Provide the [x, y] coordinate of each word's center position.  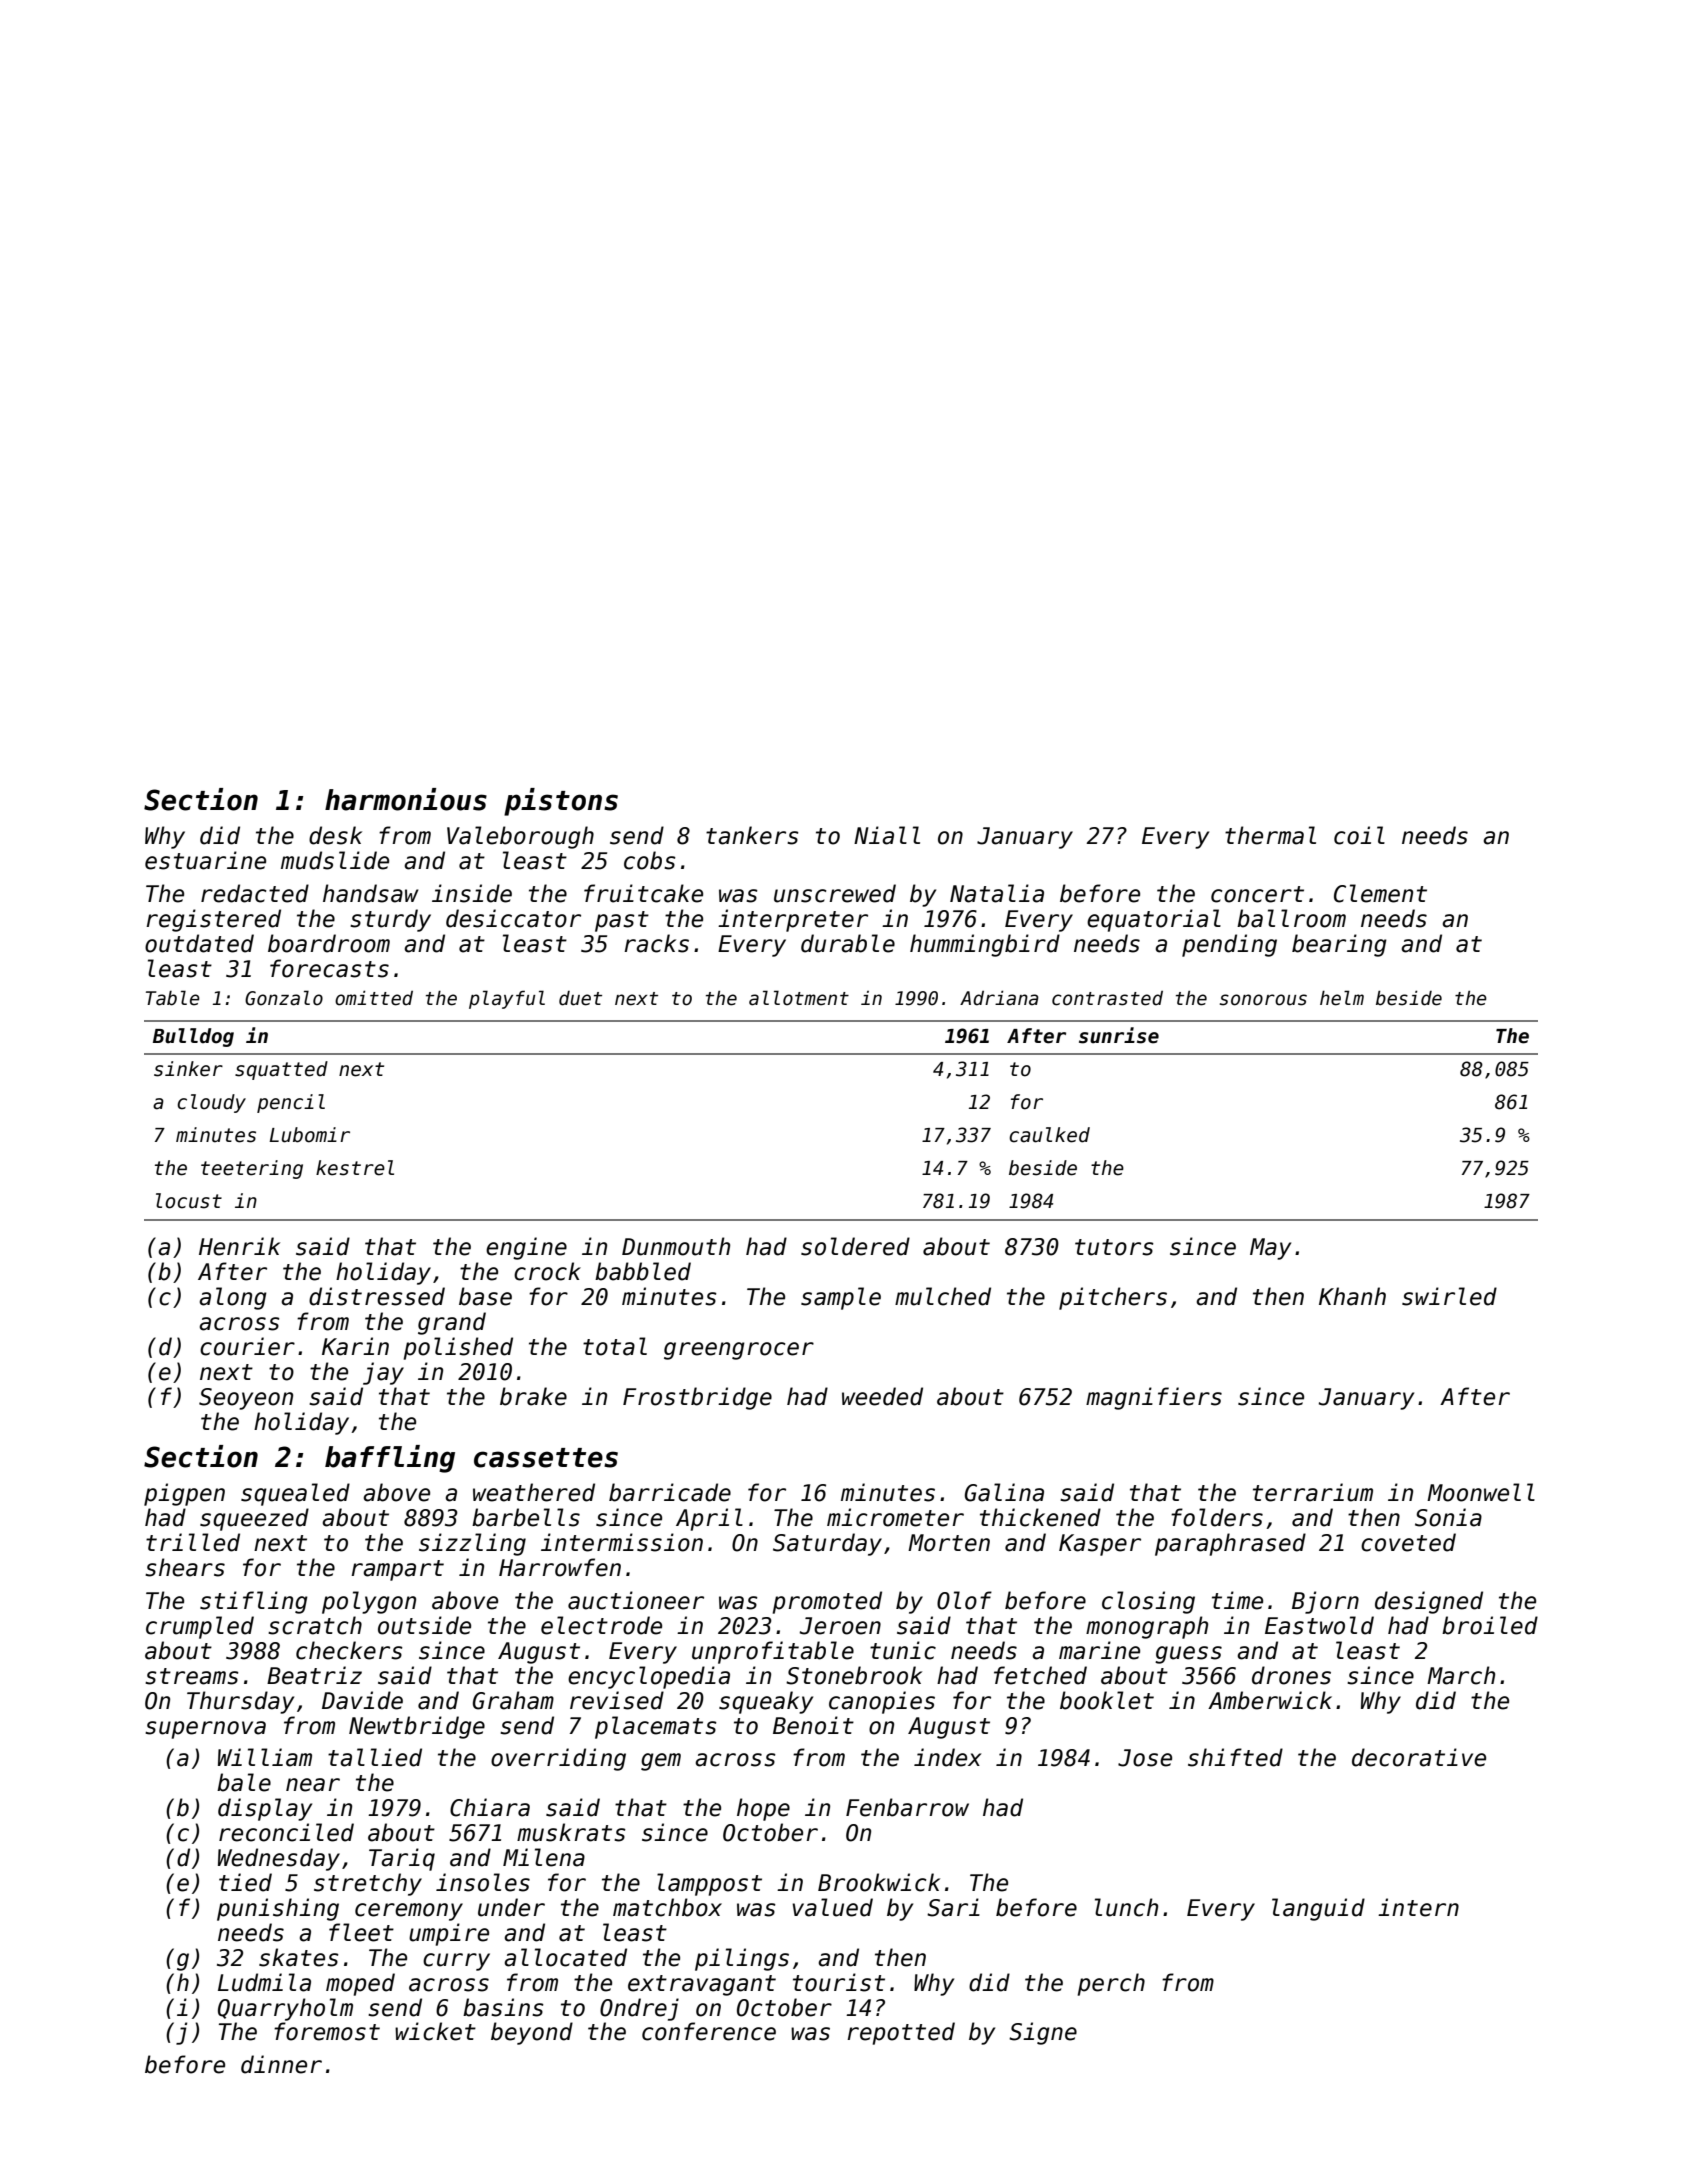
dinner [281, 2064]
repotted [901, 2033]
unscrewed [835, 893]
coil [1359, 835]
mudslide [335, 860]
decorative [1419, 1757]
